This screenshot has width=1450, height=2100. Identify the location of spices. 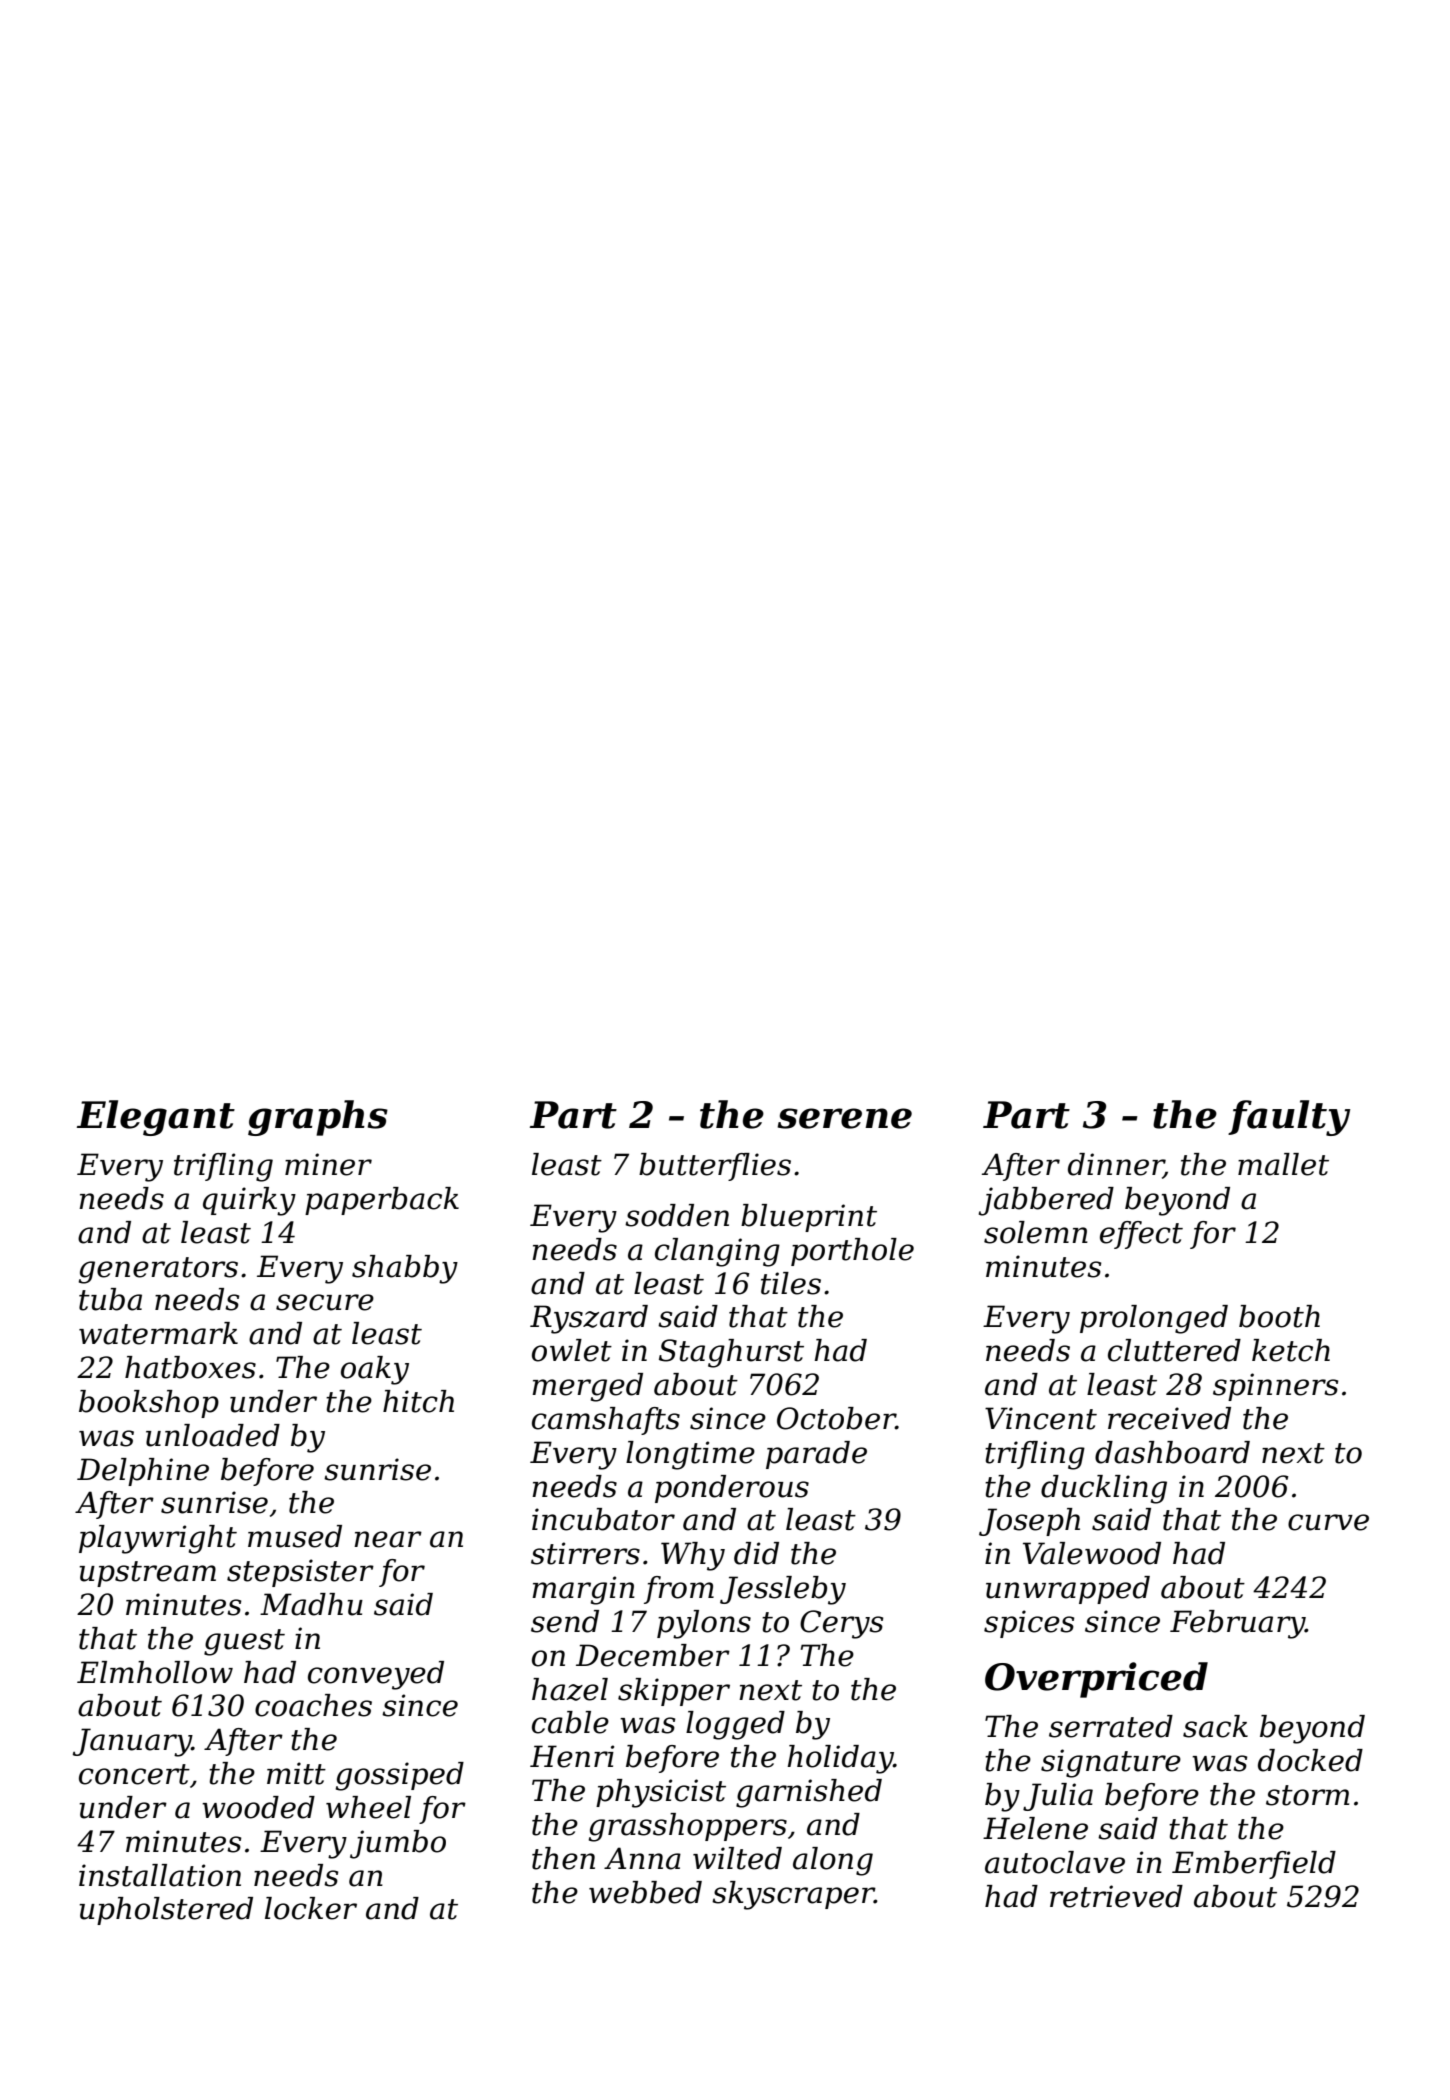
(1029, 1624).
